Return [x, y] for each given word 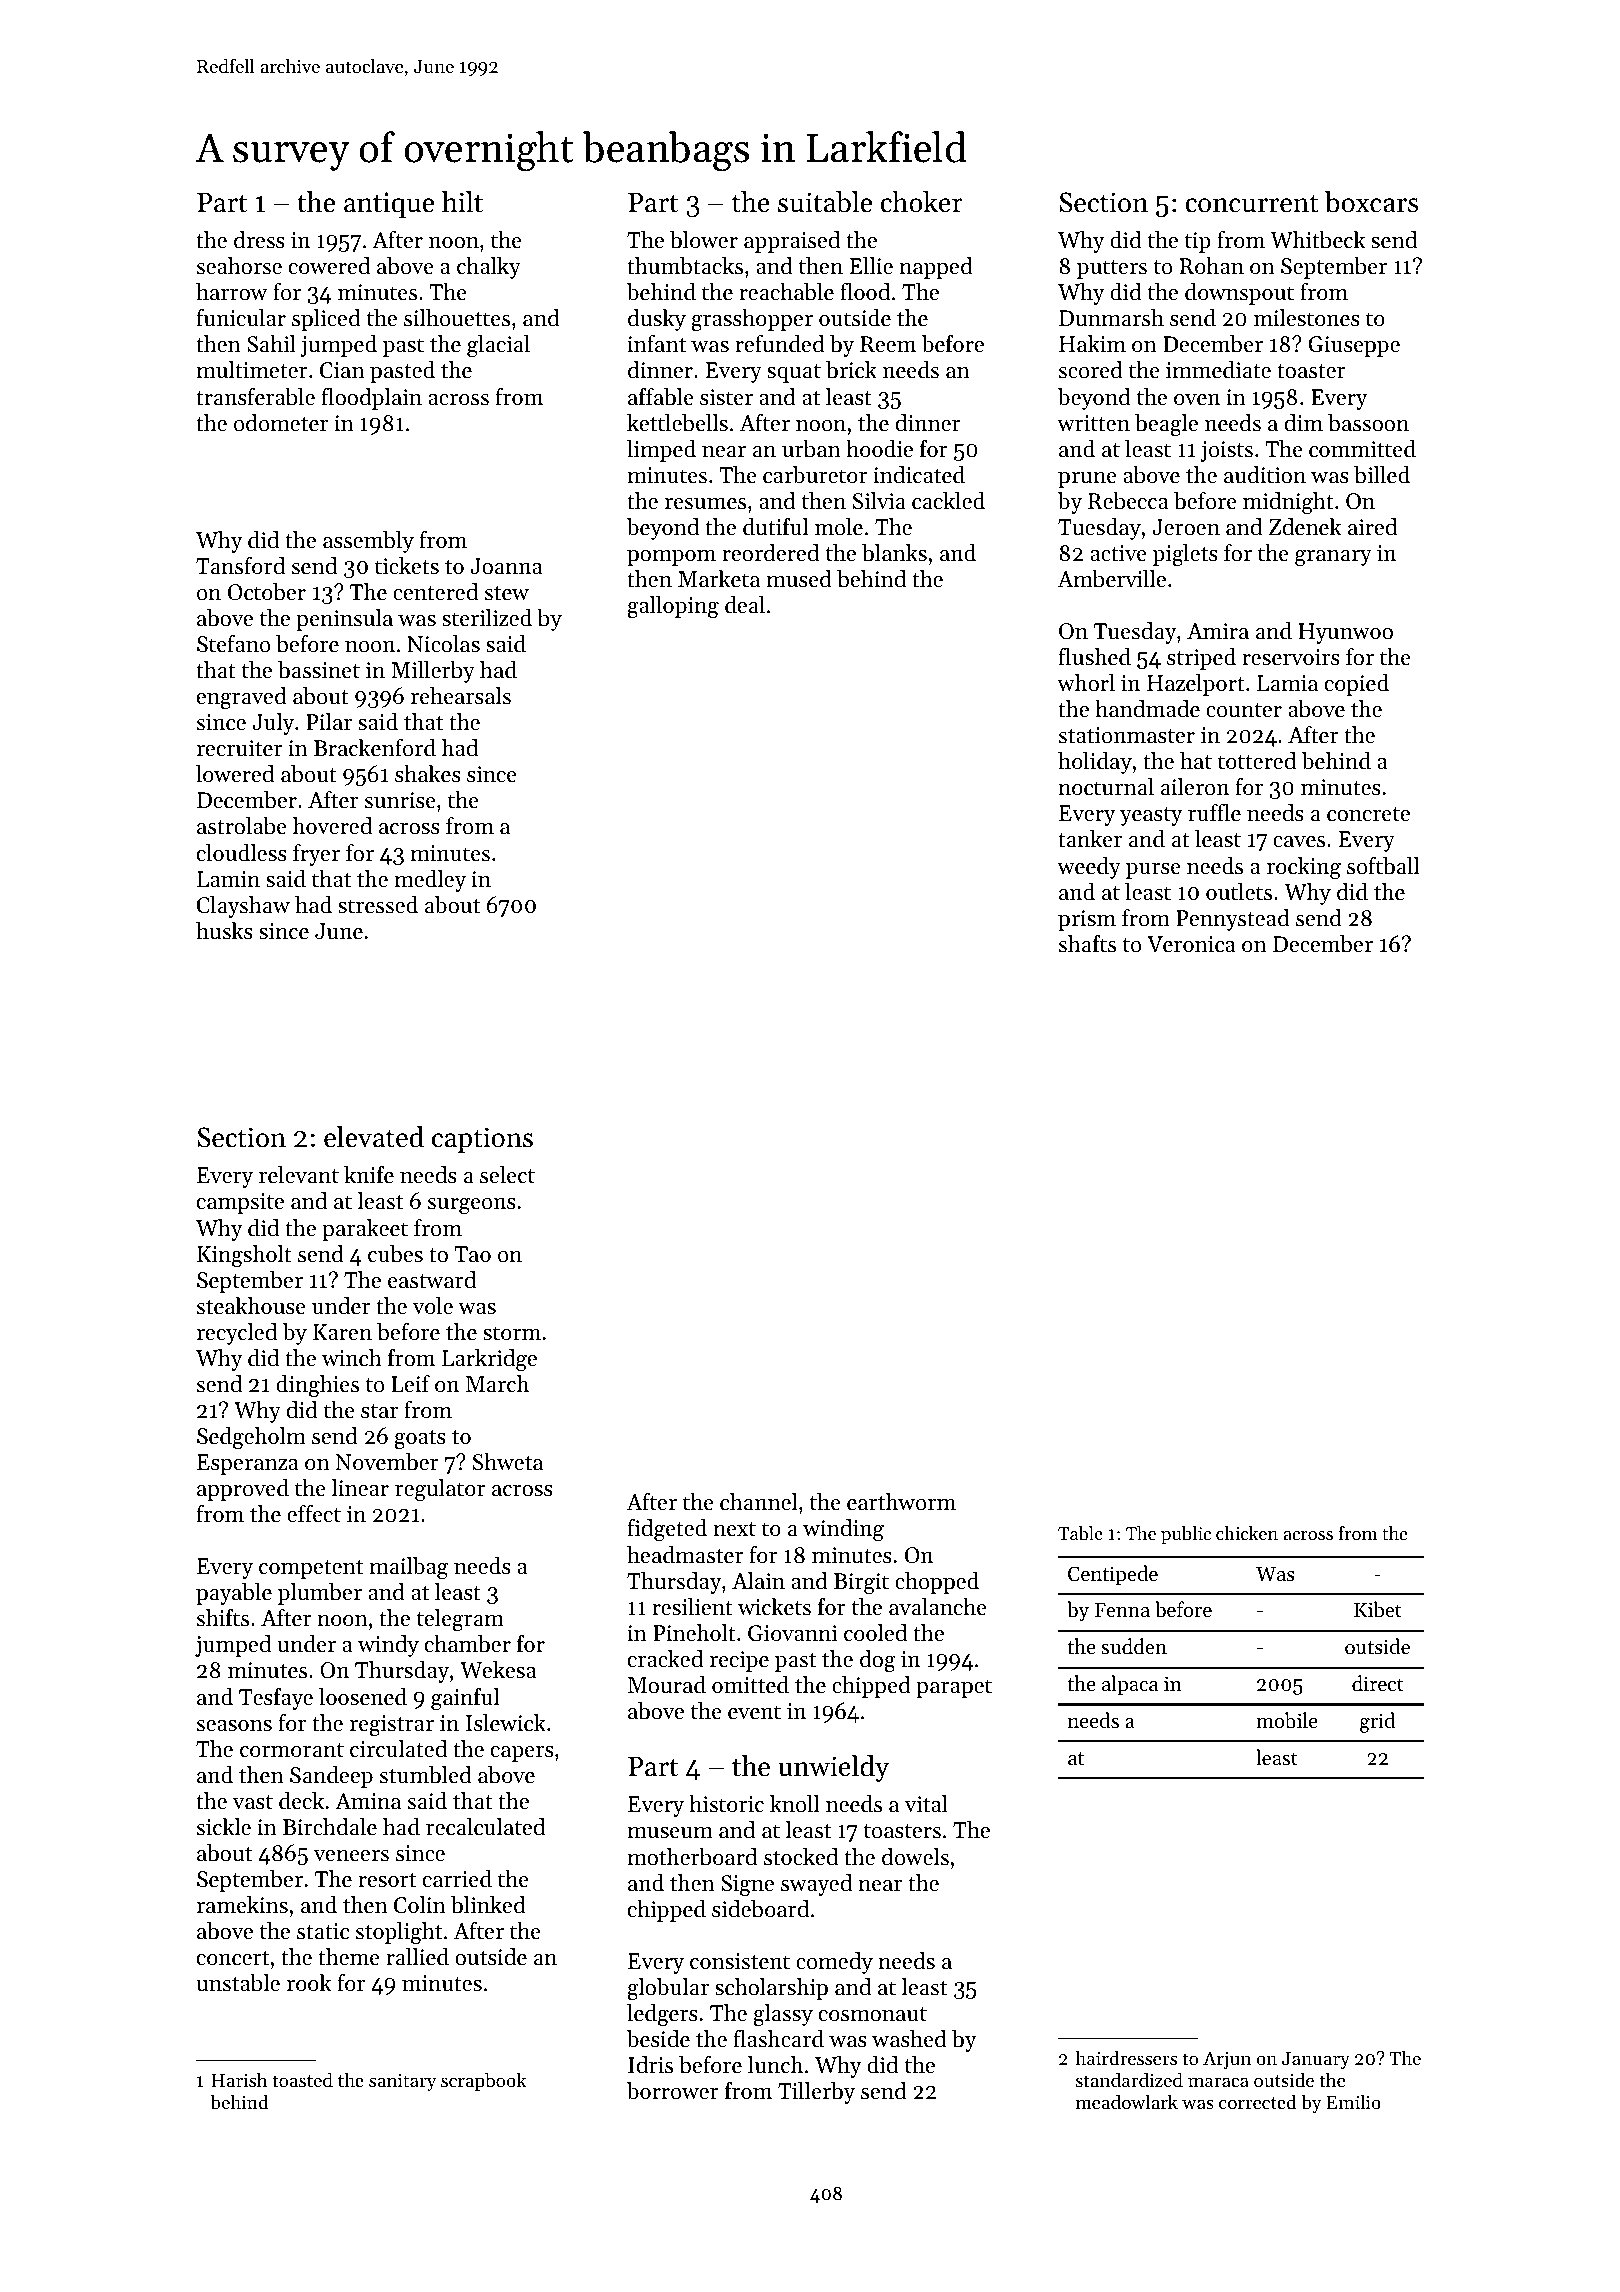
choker [921, 202]
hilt [462, 202]
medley [430, 881]
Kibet [1378, 1609]
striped [1201, 659]
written [1093, 423]
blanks [894, 553]
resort [387, 1880]
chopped [937, 1583]
